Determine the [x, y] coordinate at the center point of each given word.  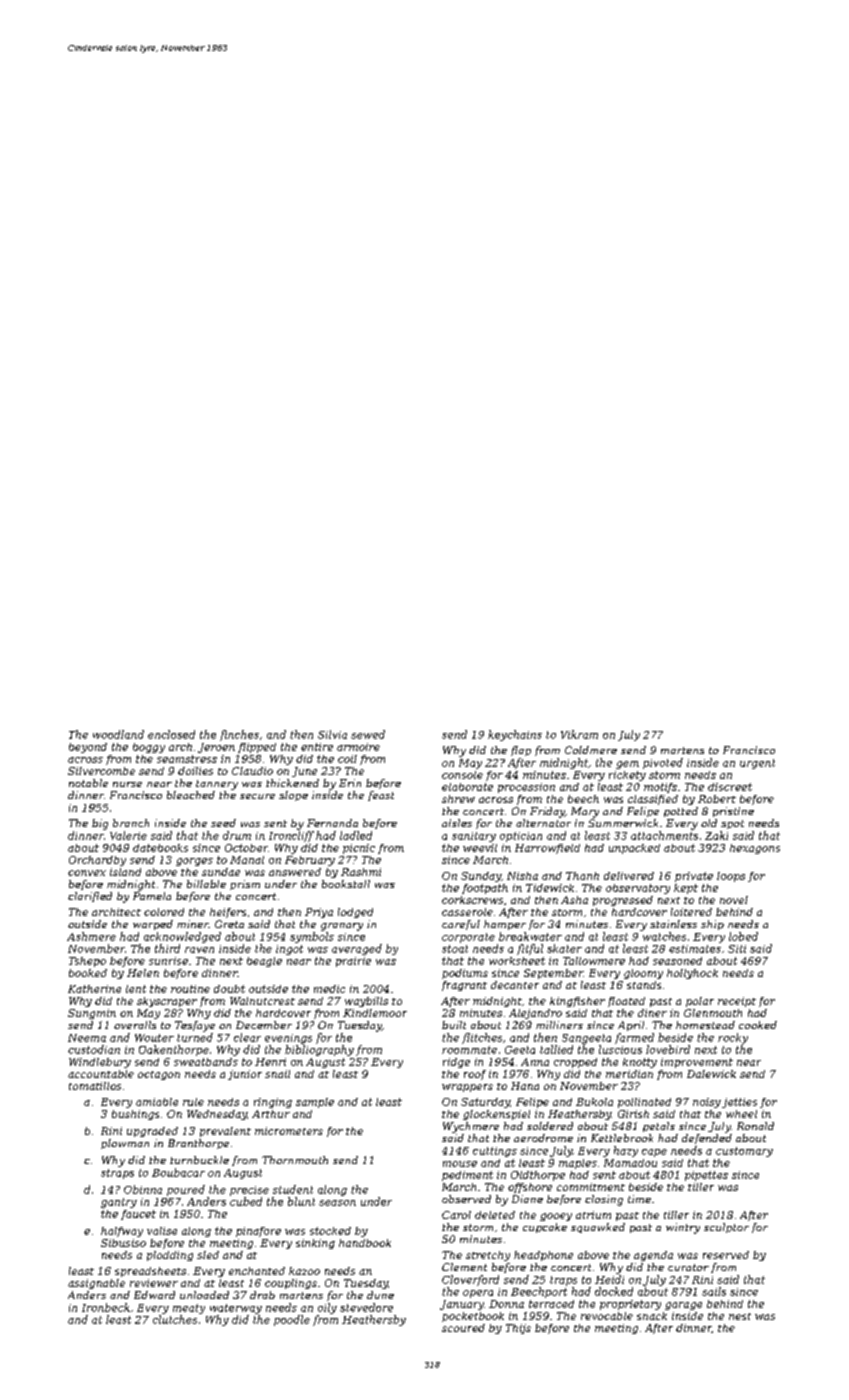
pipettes [706, 1176]
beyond [88, 748]
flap [521, 751]
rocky [733, 1038]
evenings [288, 1039]
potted [681, 812]
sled [208, 1255]
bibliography [319, 1050]
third [167, 948]
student [293, 1189]
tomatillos [95, 1086]
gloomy [643, 974]
